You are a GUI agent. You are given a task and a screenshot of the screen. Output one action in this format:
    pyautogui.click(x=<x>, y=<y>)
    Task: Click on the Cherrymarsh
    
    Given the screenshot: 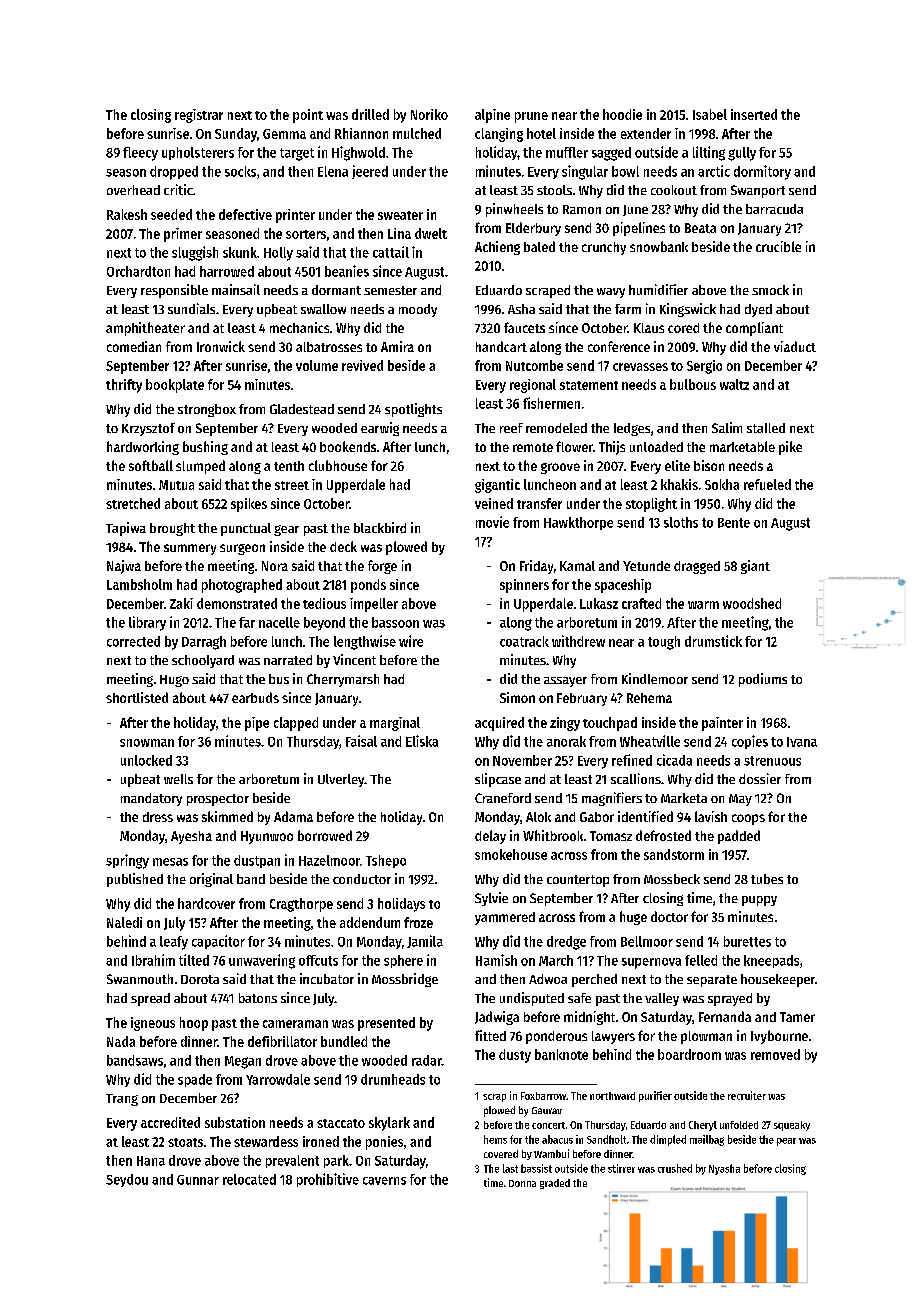 What is the action you would take?
    pyautogui.click(x=343, y=680)
